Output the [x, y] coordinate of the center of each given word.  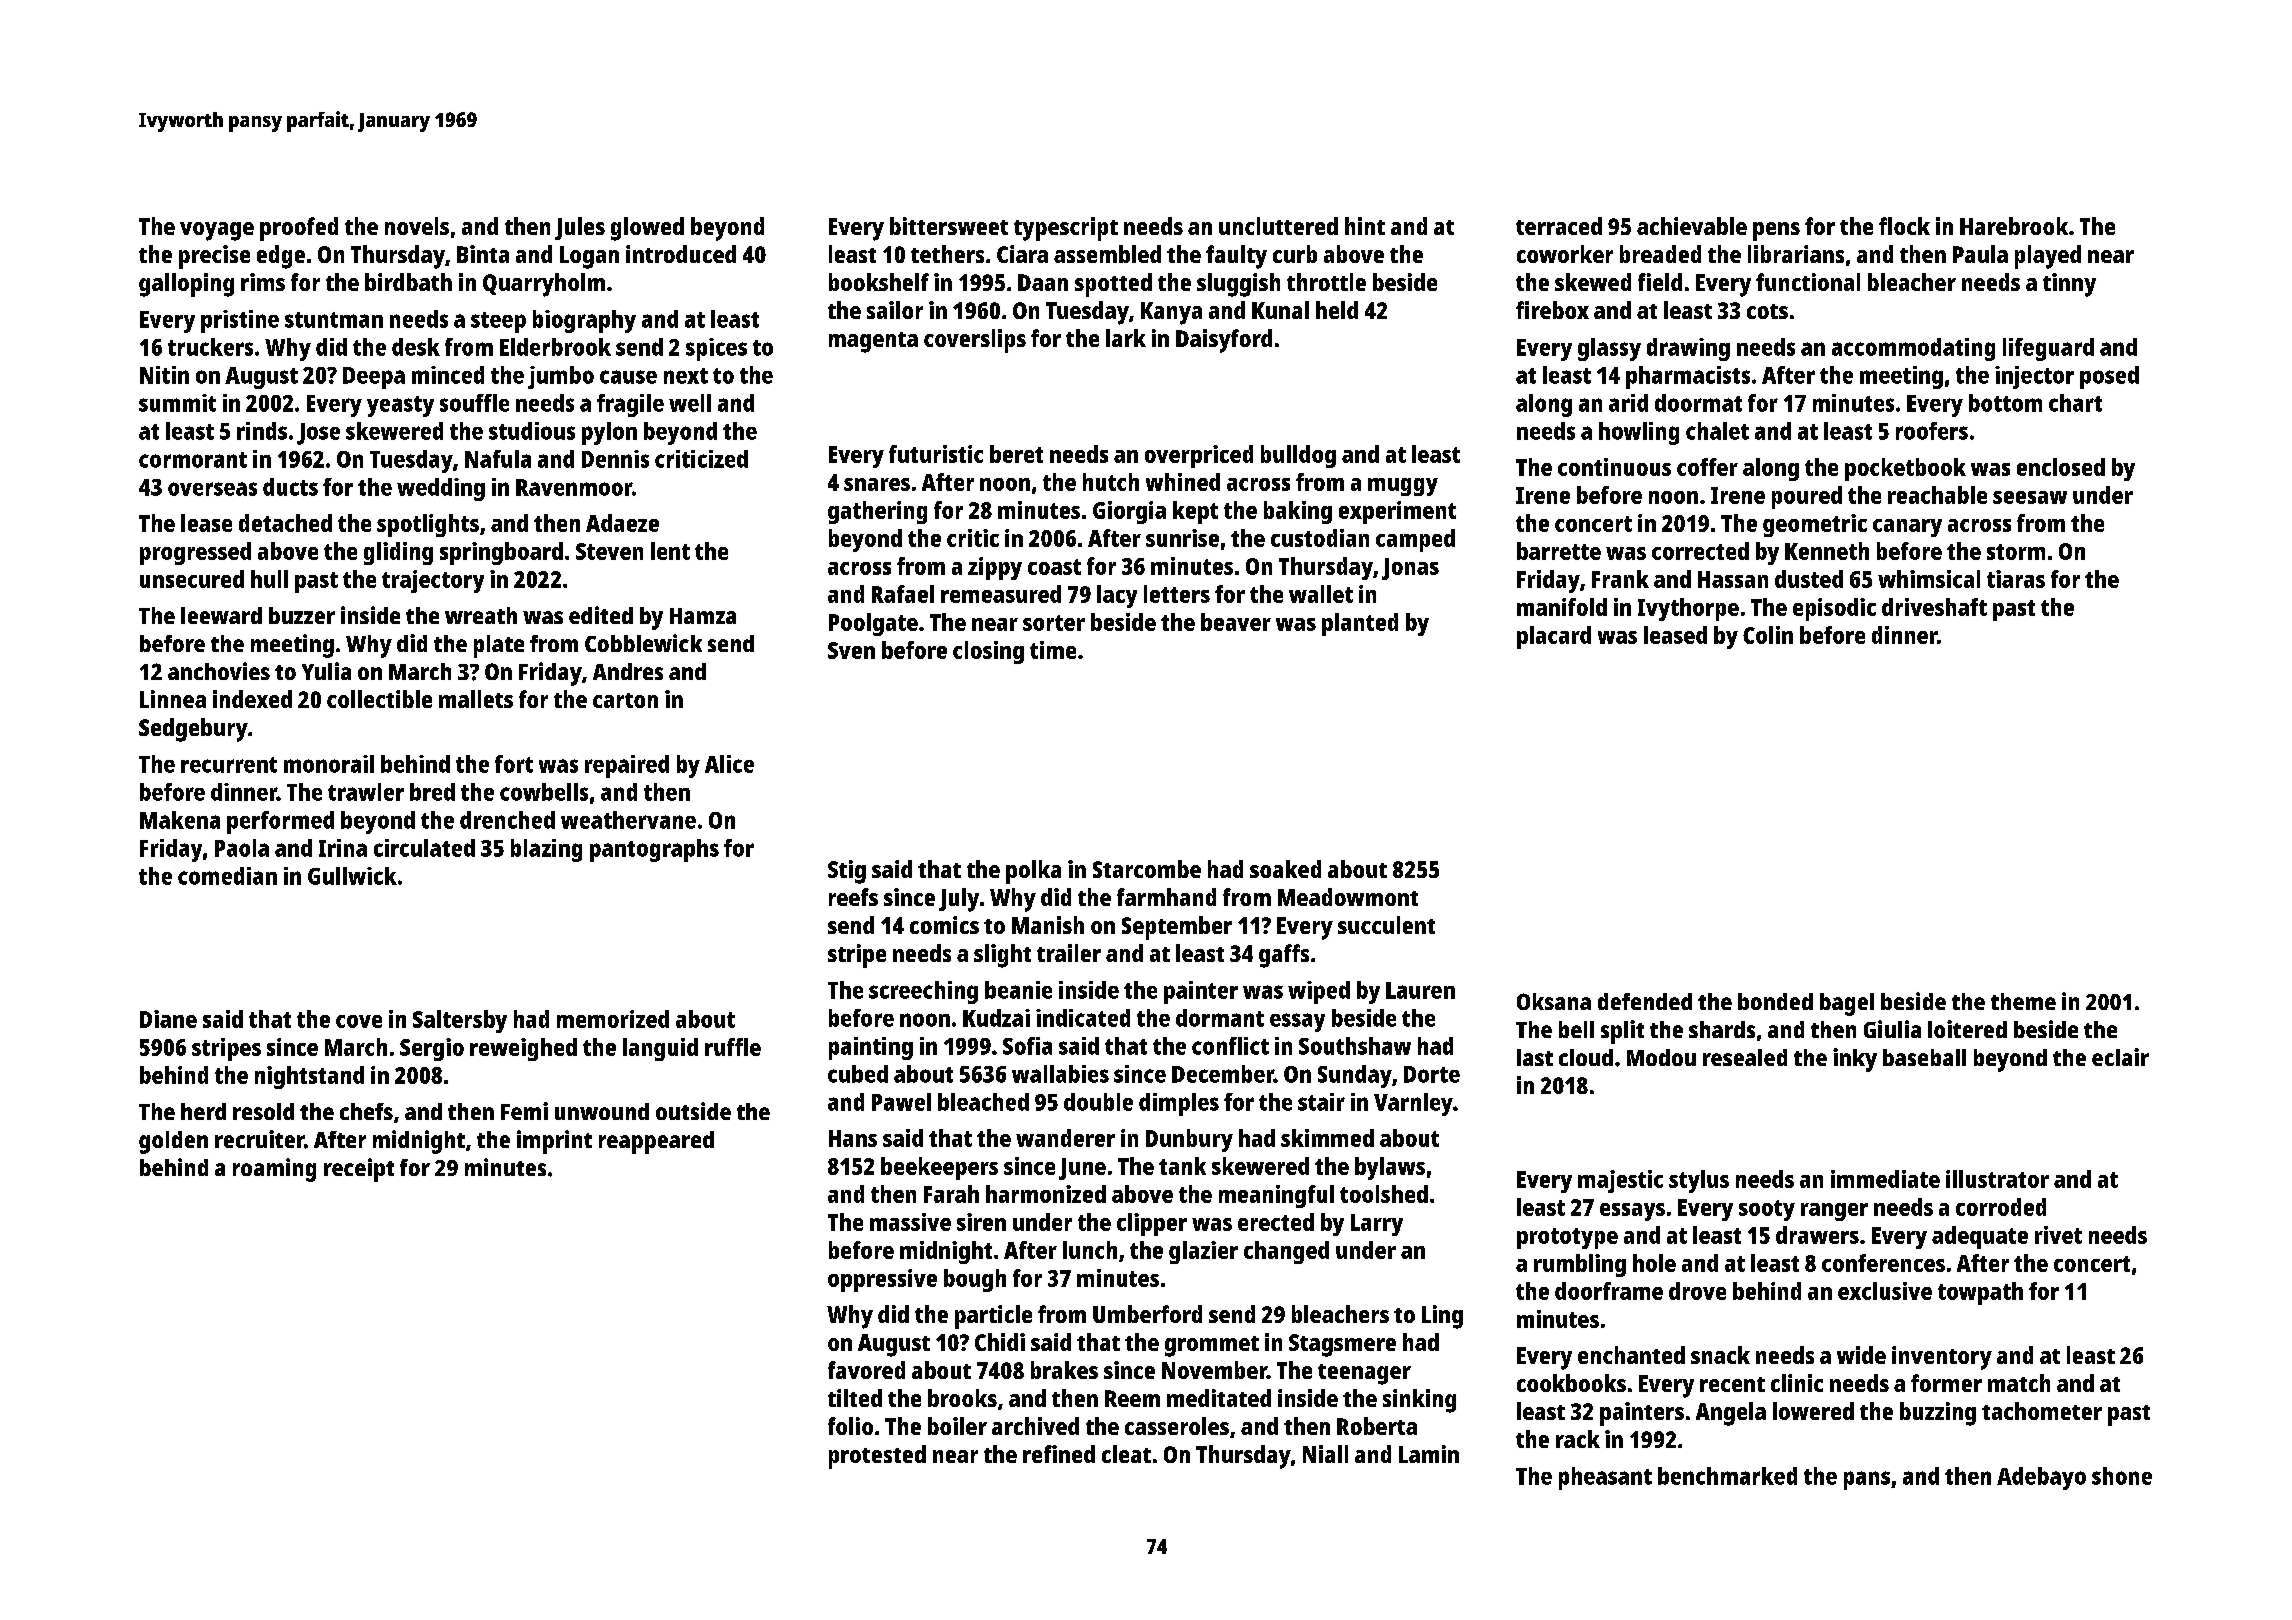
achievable [1692, 226]
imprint [554, 1142]
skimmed [1327, 1138]
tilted [855, 1398]
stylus [1699, 1181]
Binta [483, 254]
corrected [1700, 551]
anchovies [219, 671]
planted [1360, 624]
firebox [1552, 310]
